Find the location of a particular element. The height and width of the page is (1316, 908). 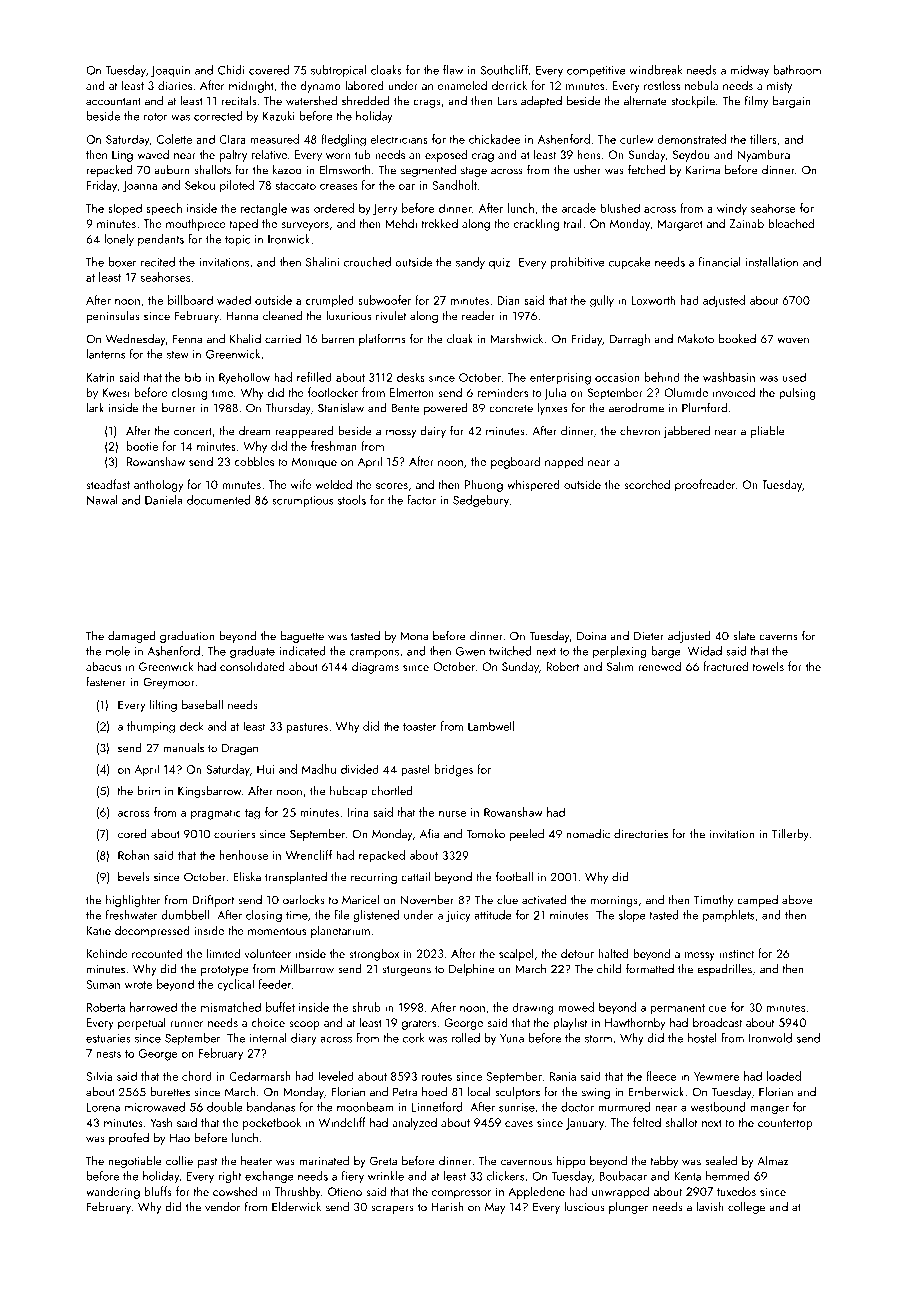

Jerry is located at coordinates (385, 210).
